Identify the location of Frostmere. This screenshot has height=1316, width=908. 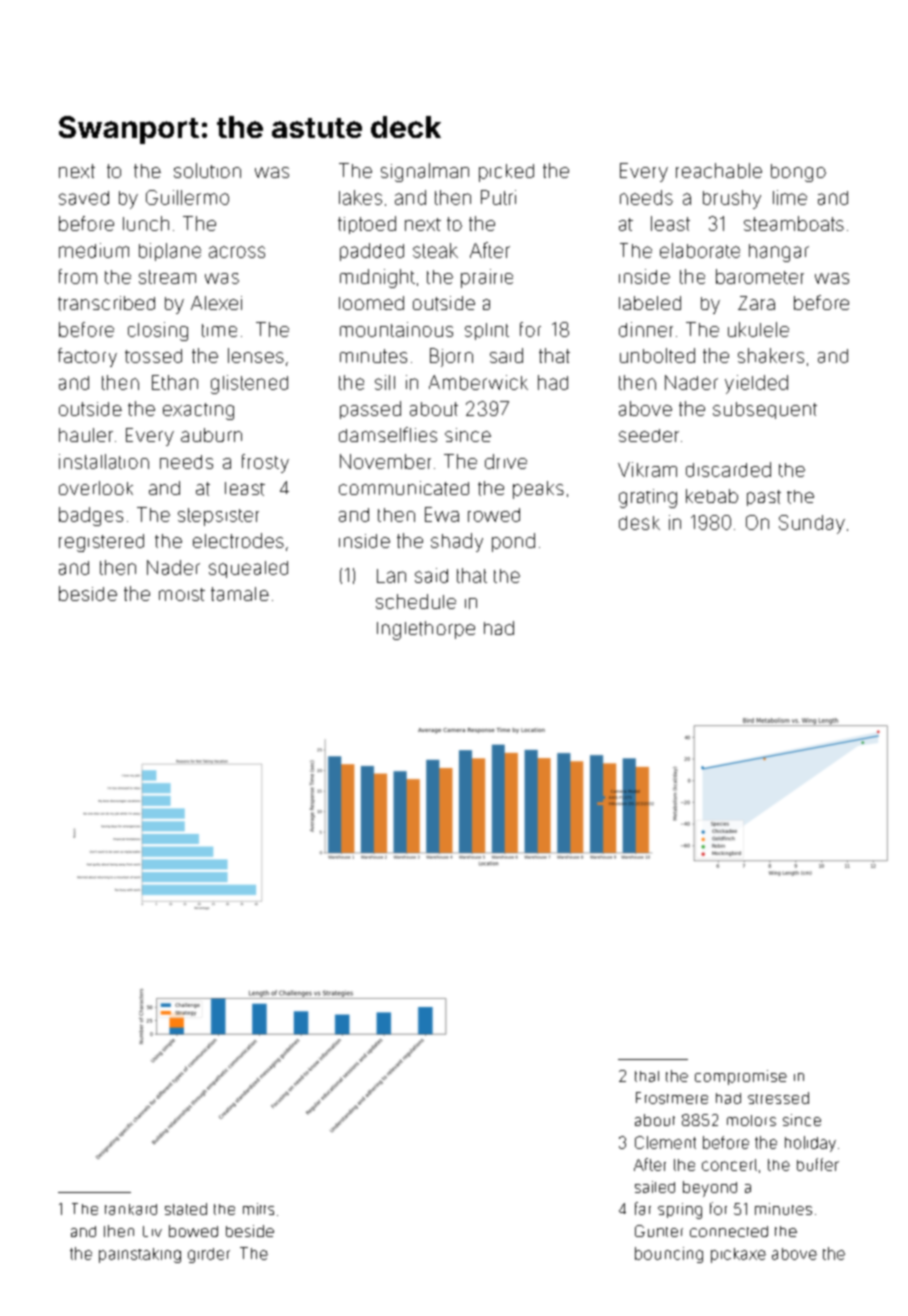
(672, 1098).
